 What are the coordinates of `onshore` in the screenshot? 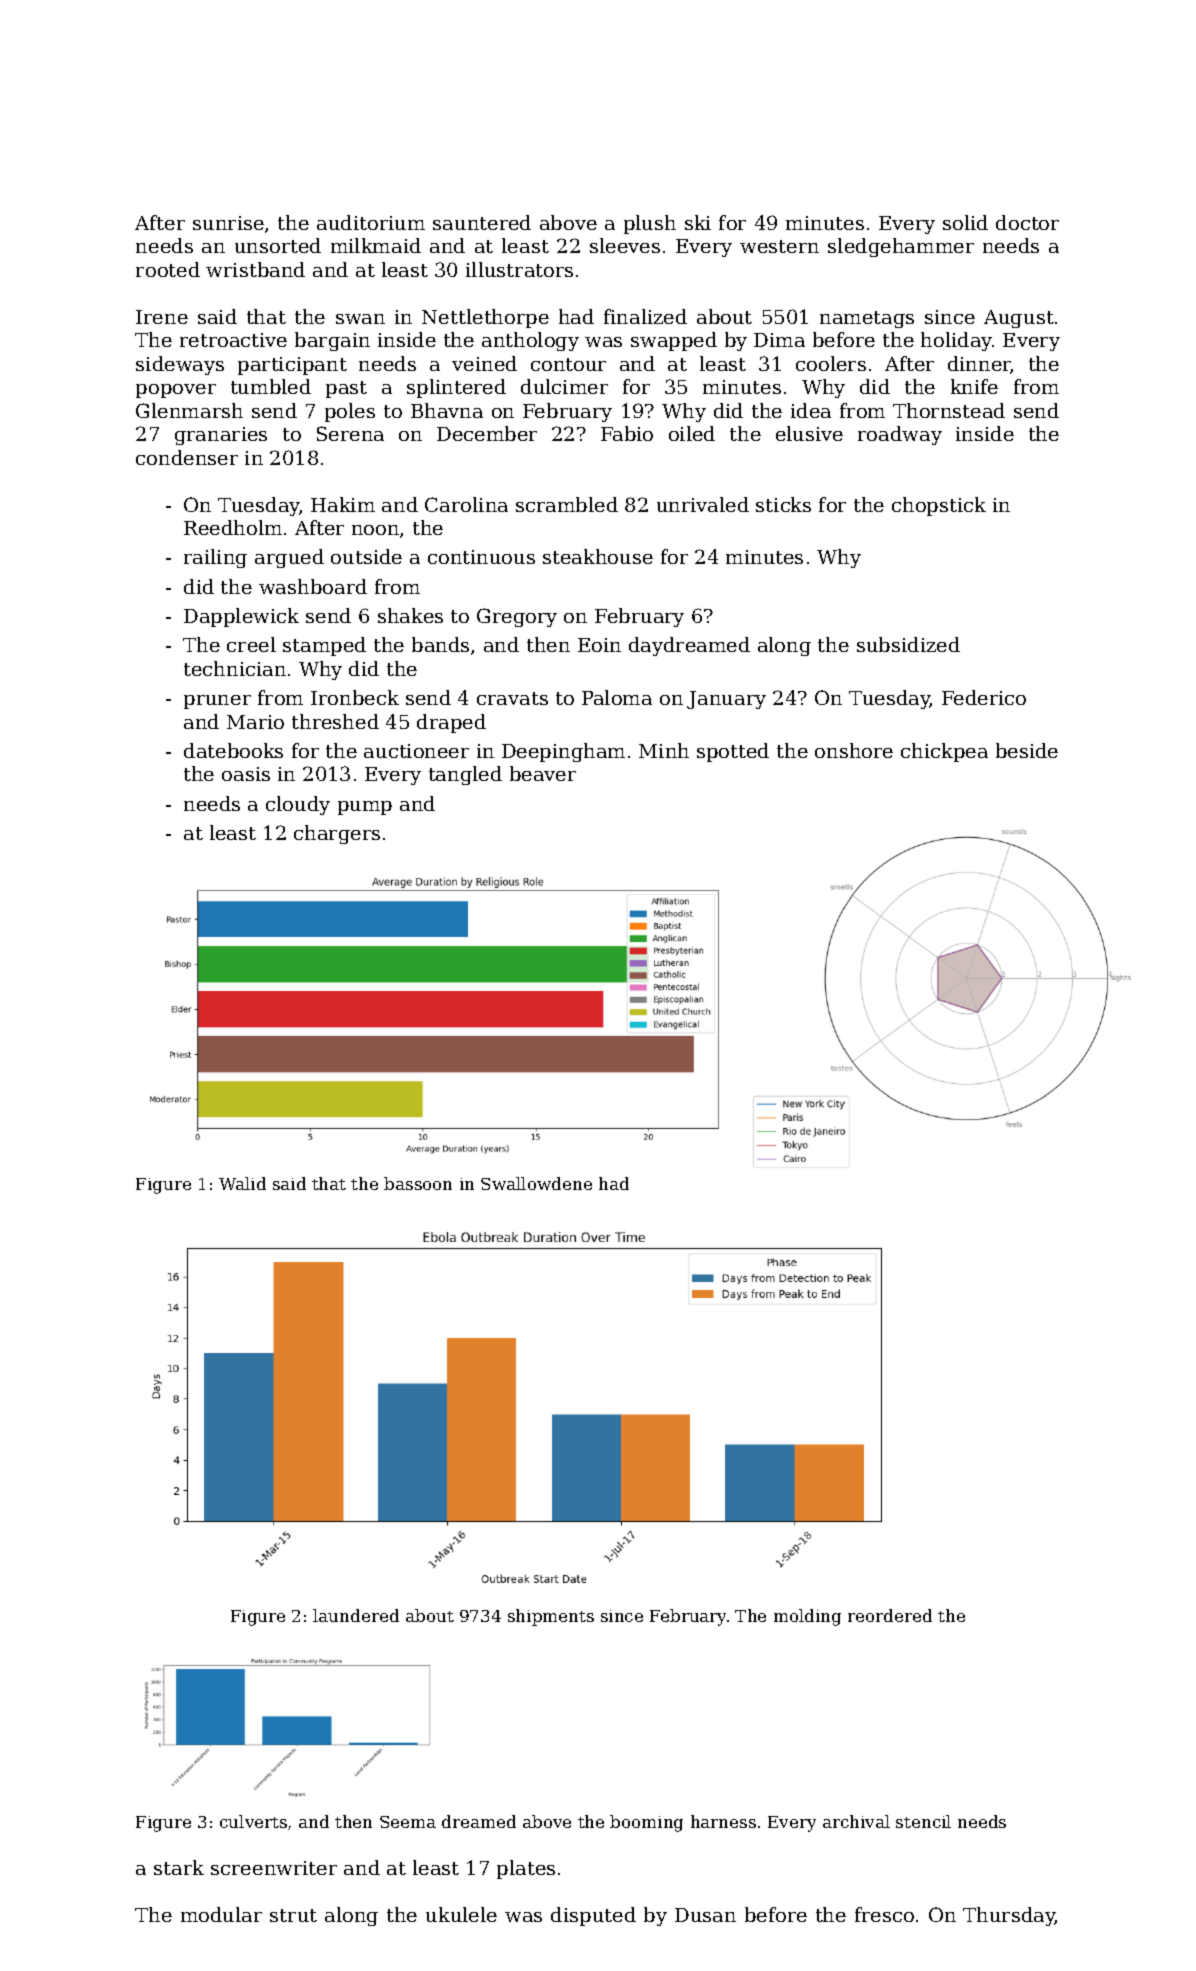 It's located at (854, 750).
